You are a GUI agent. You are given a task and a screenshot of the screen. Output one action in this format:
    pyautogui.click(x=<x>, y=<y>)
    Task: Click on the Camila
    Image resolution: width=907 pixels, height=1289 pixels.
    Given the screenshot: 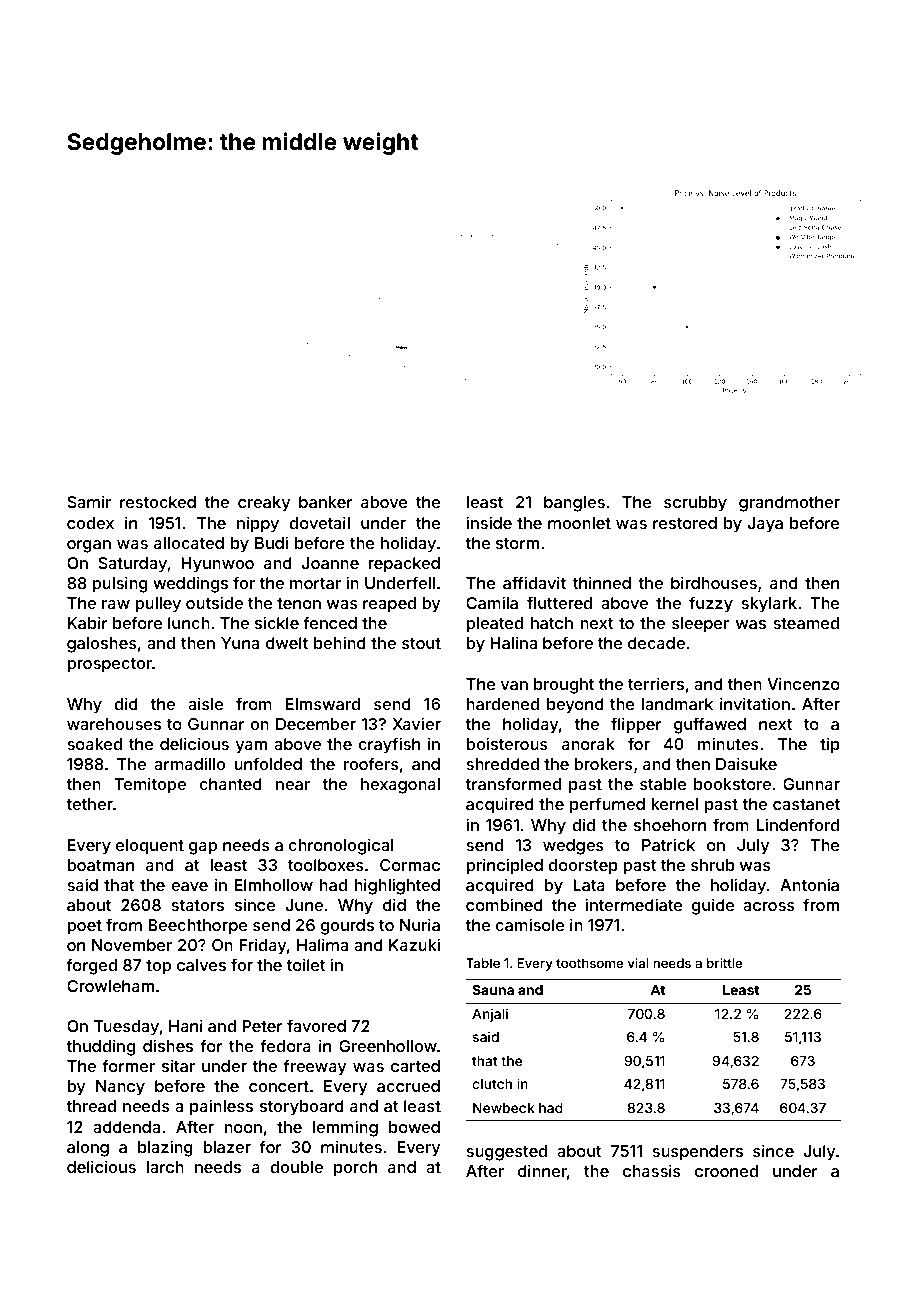 What is the action you would take?
    pyautogui.click(x=492, y=602)
